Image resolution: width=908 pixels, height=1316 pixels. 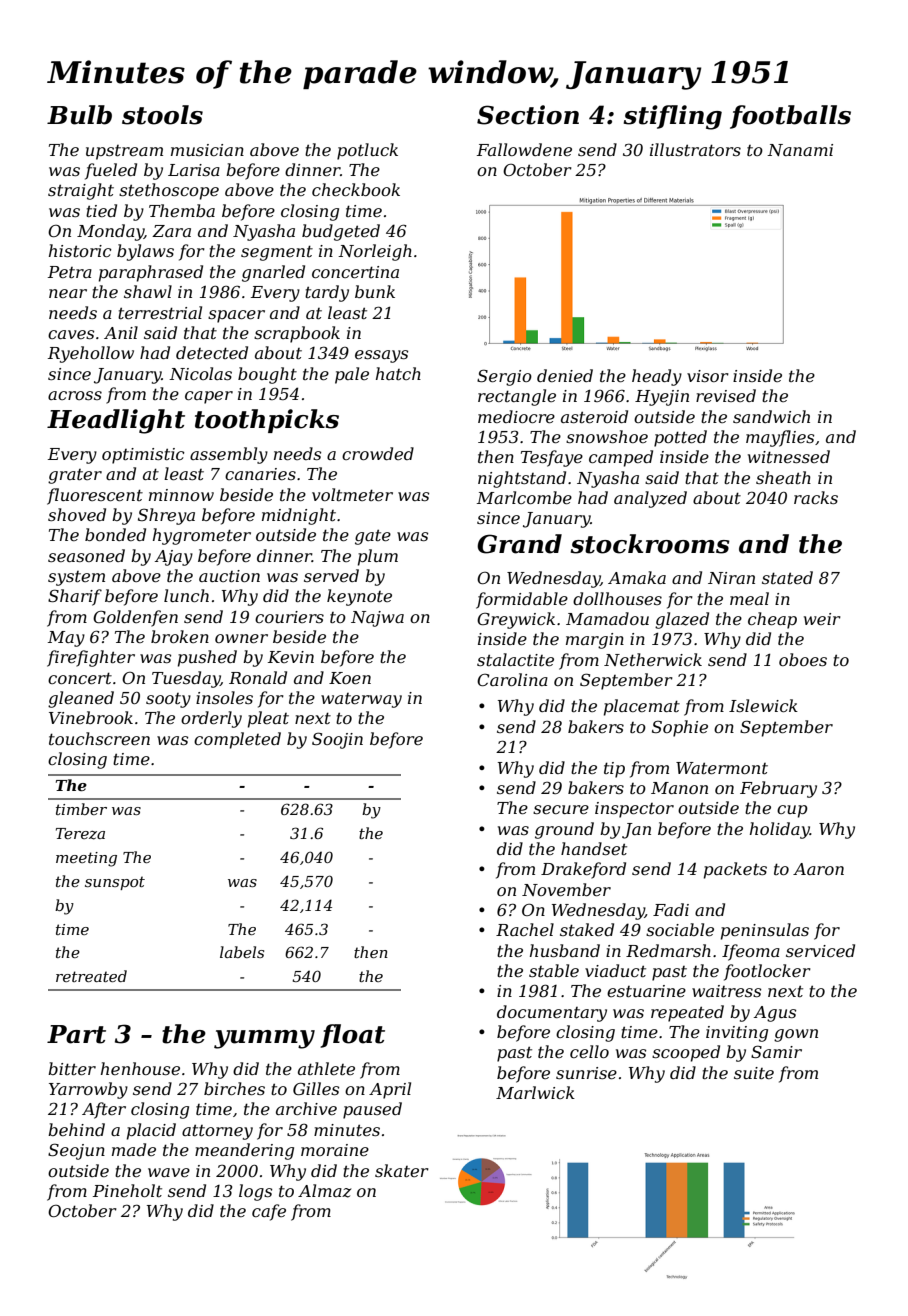 What do you see at coordinates (378, 453) in the image?
I see `crowded` at bounding box center [378, 453].
